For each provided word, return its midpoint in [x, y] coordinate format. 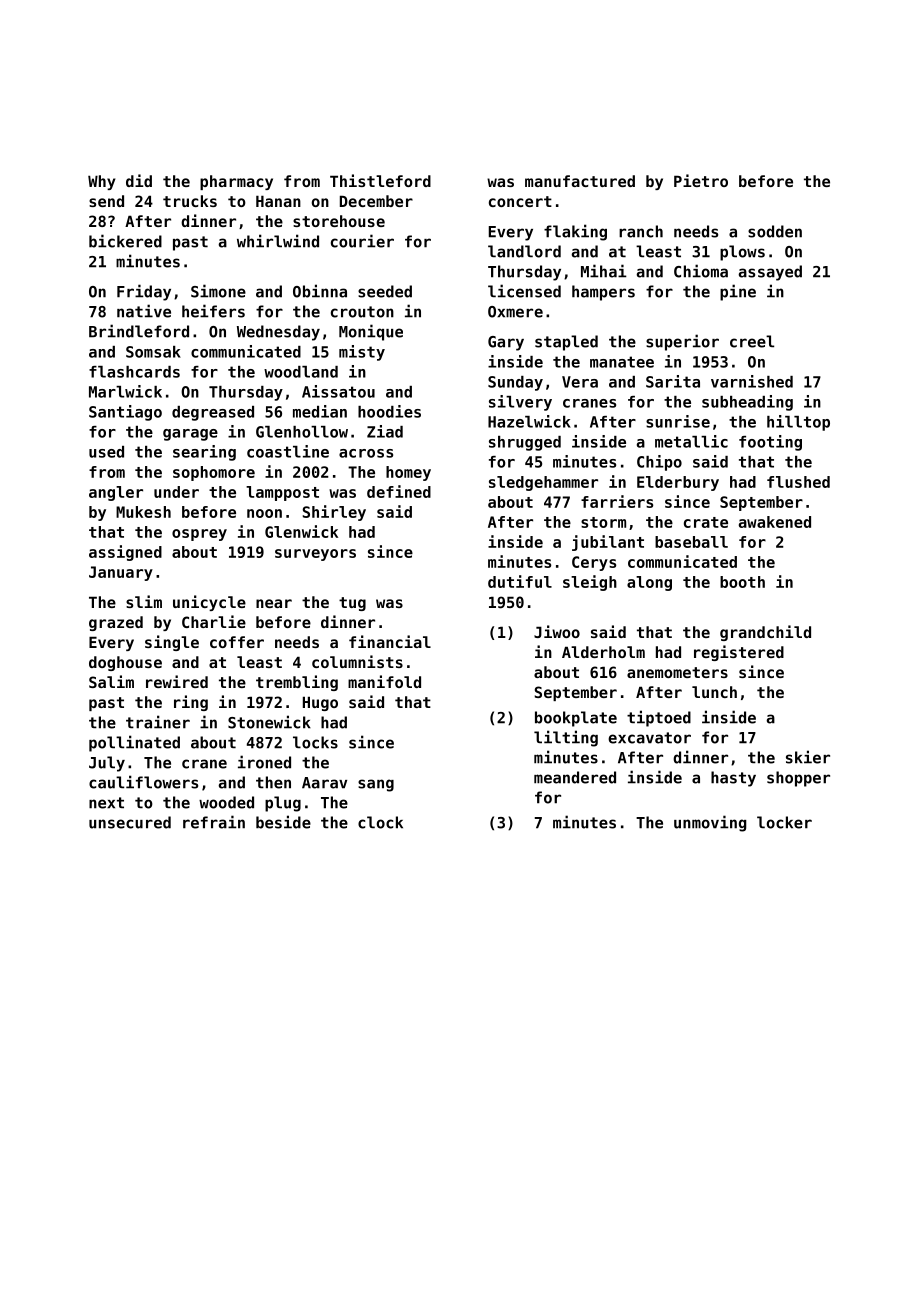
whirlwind [278, 241]
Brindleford [139, 331]
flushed [798, 482]
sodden [775, 231]
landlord [524, 251]
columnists [357, 661]
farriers [617, 501]
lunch [714, 692]
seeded [385, 291]
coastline [288, 451]
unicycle [209, 603]
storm [603, 522]
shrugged [525, 443]
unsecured [130, 822]
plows [742, 253]
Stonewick [269, 722]
